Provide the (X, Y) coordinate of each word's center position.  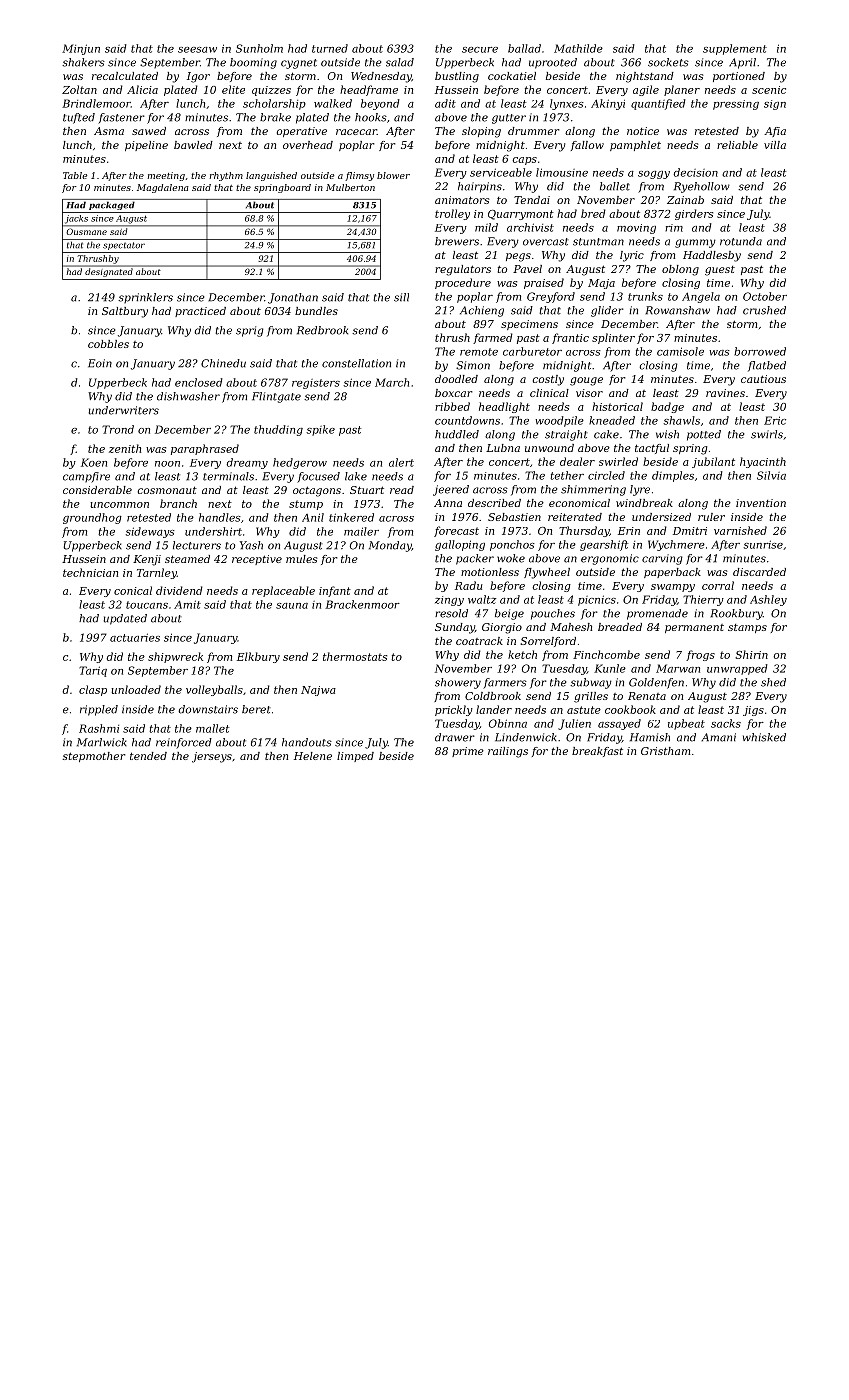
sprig (250, 331)
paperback (672, 573)
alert (401, 462)
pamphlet (635, 146)
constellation (356, 363)
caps (524, 161)
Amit (187, 604)
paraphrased (205, 449)
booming (253, 63)
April (742, 63)
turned (330, 48)
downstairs (208, 709)
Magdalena (163, 188)
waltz (482, 599)
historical (617, 406)
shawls (682, 420)
